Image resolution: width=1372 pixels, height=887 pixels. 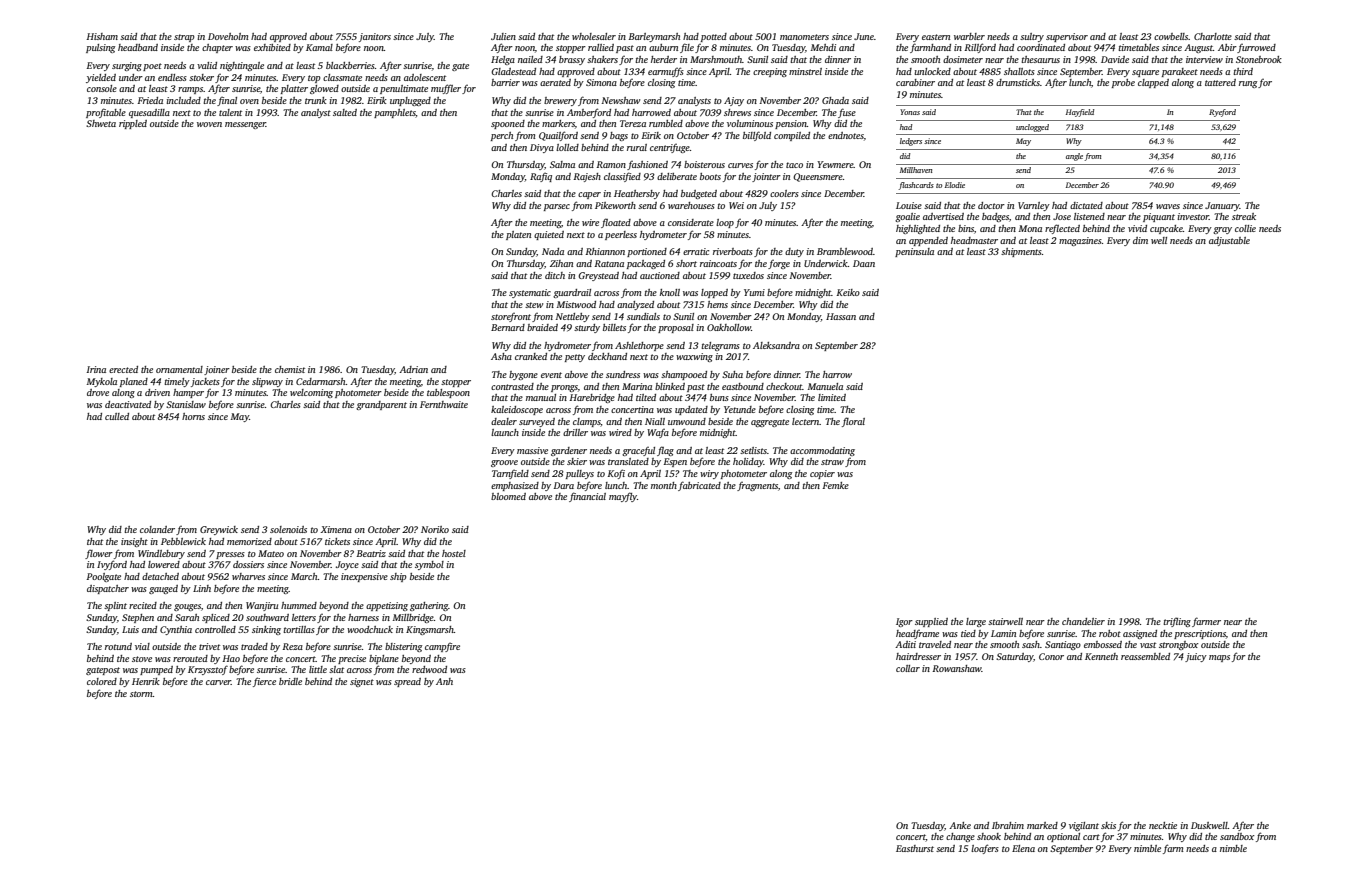 What do you see at coordinates (1032, 37) in the page?
I see `sultry` at bounding box center [1032, 37].
